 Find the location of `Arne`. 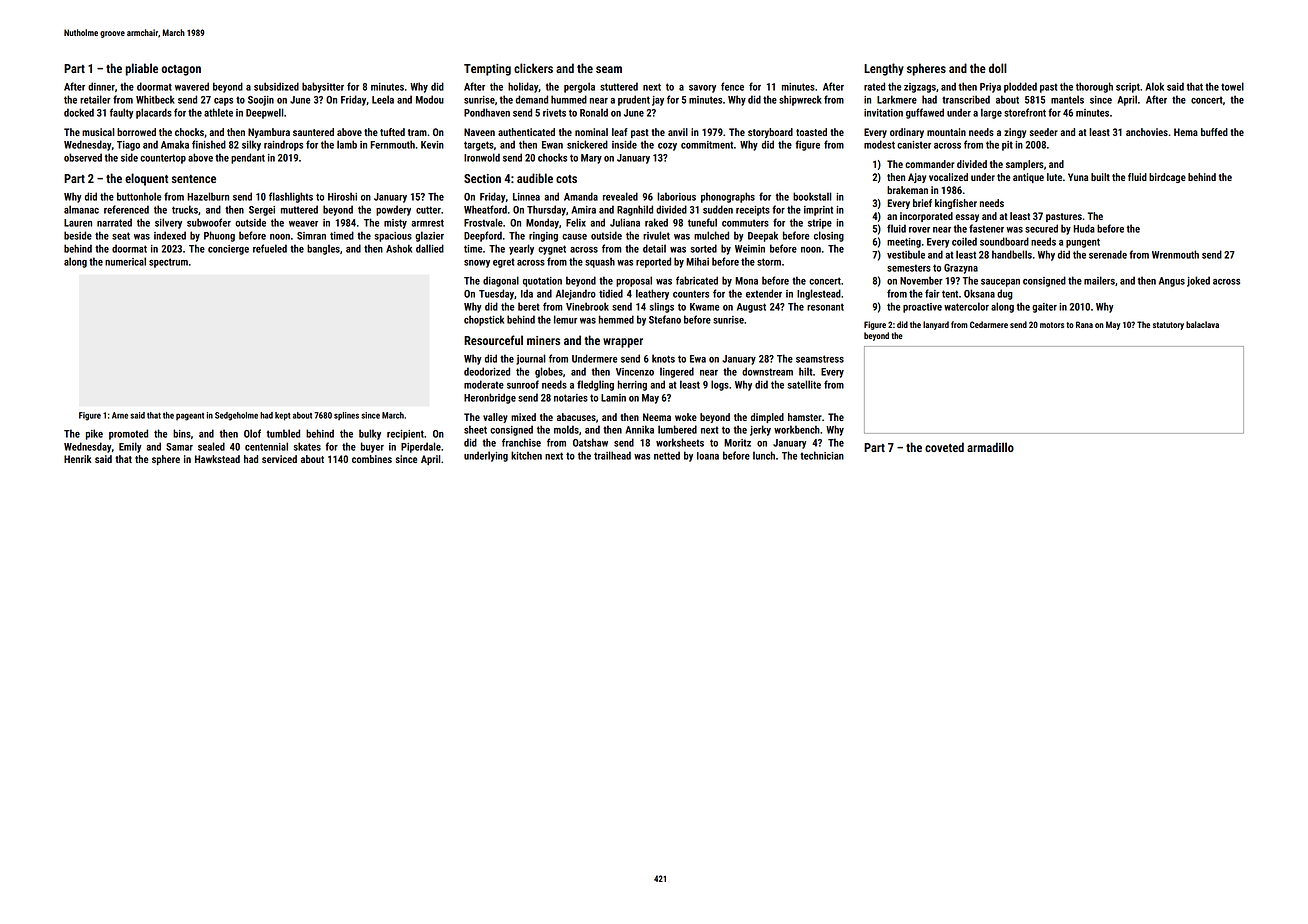

Arne is located at coordinates (120, 415).
